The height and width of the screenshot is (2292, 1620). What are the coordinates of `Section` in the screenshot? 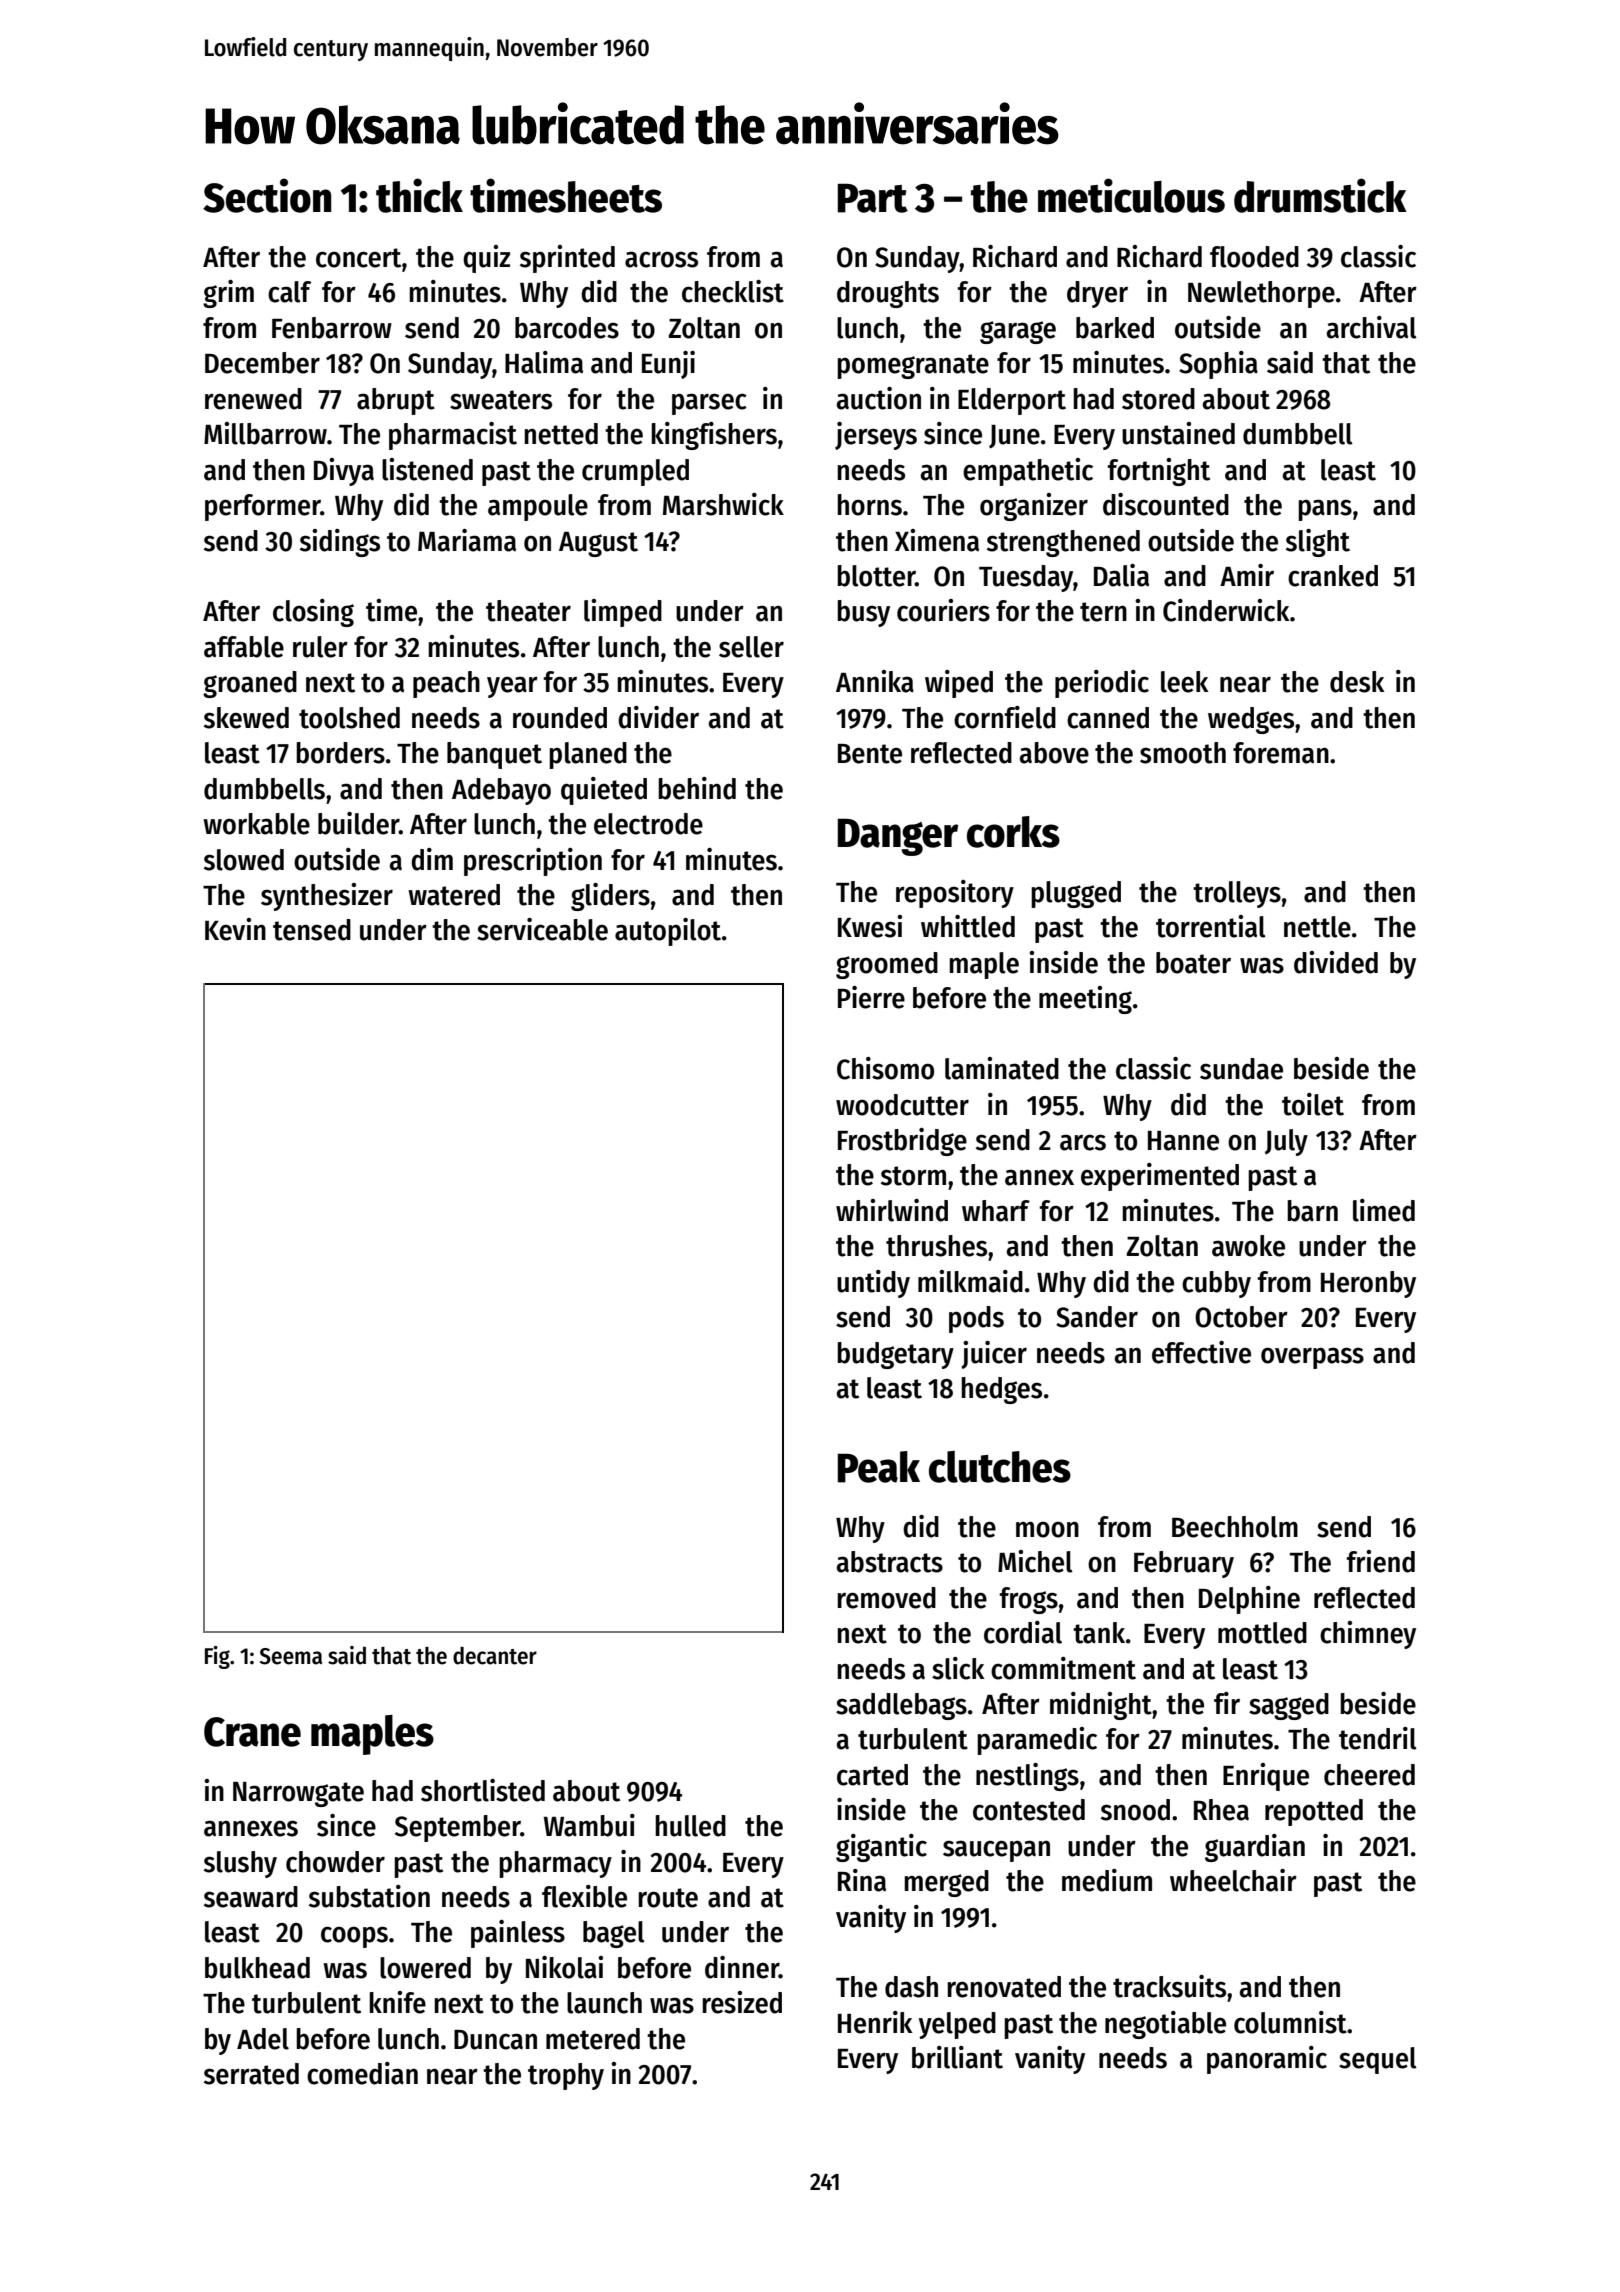 It's located at (267, 195).
